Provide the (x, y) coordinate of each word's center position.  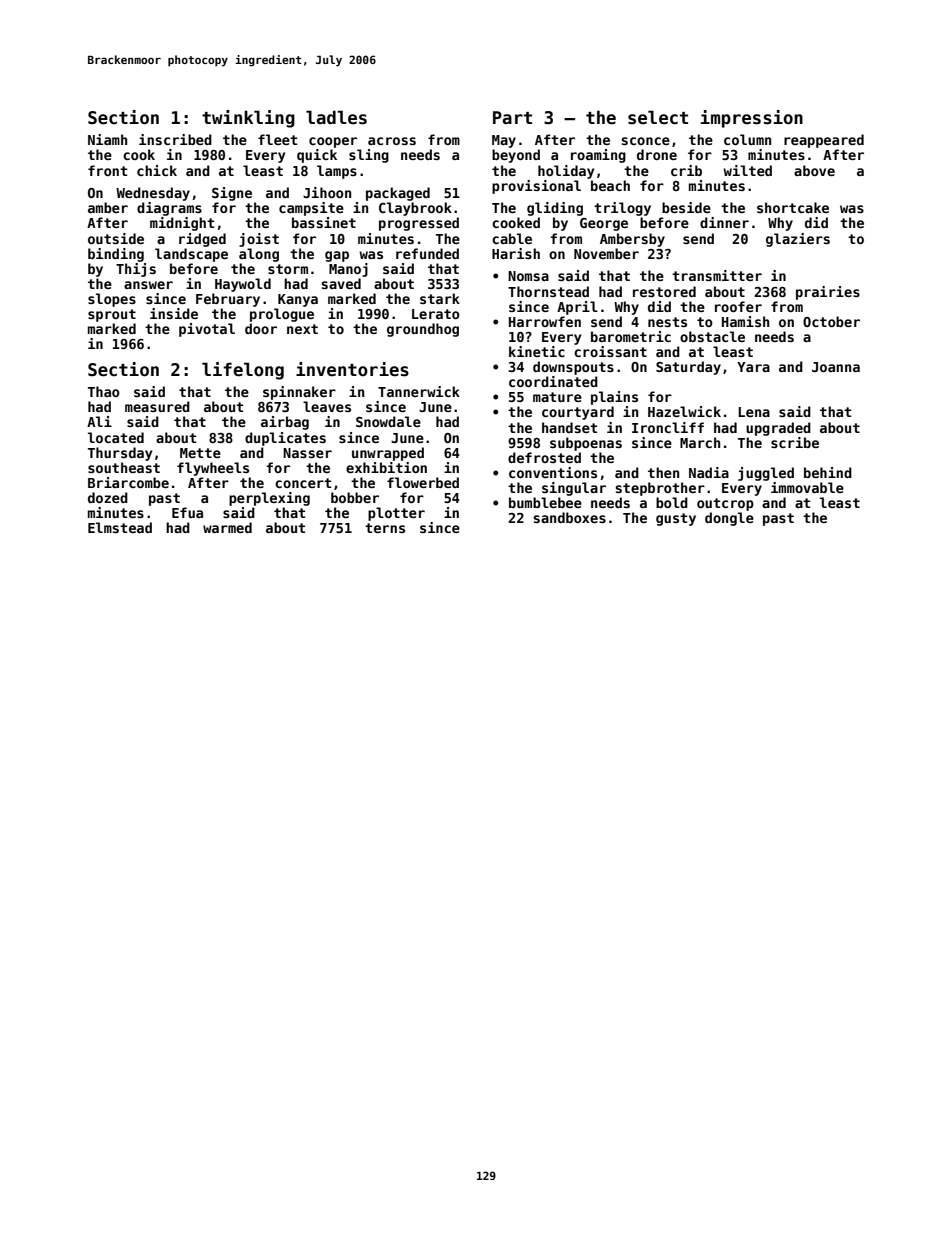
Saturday (688, 368)
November (606, 253)
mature (557, 397)
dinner (724, 222)
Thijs (136, 270)
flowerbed (423, 482)
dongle (729, 519)
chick (157, 170)
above (814, 170)
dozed (108, 497)
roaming (598, 156)
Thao (104, 391)
